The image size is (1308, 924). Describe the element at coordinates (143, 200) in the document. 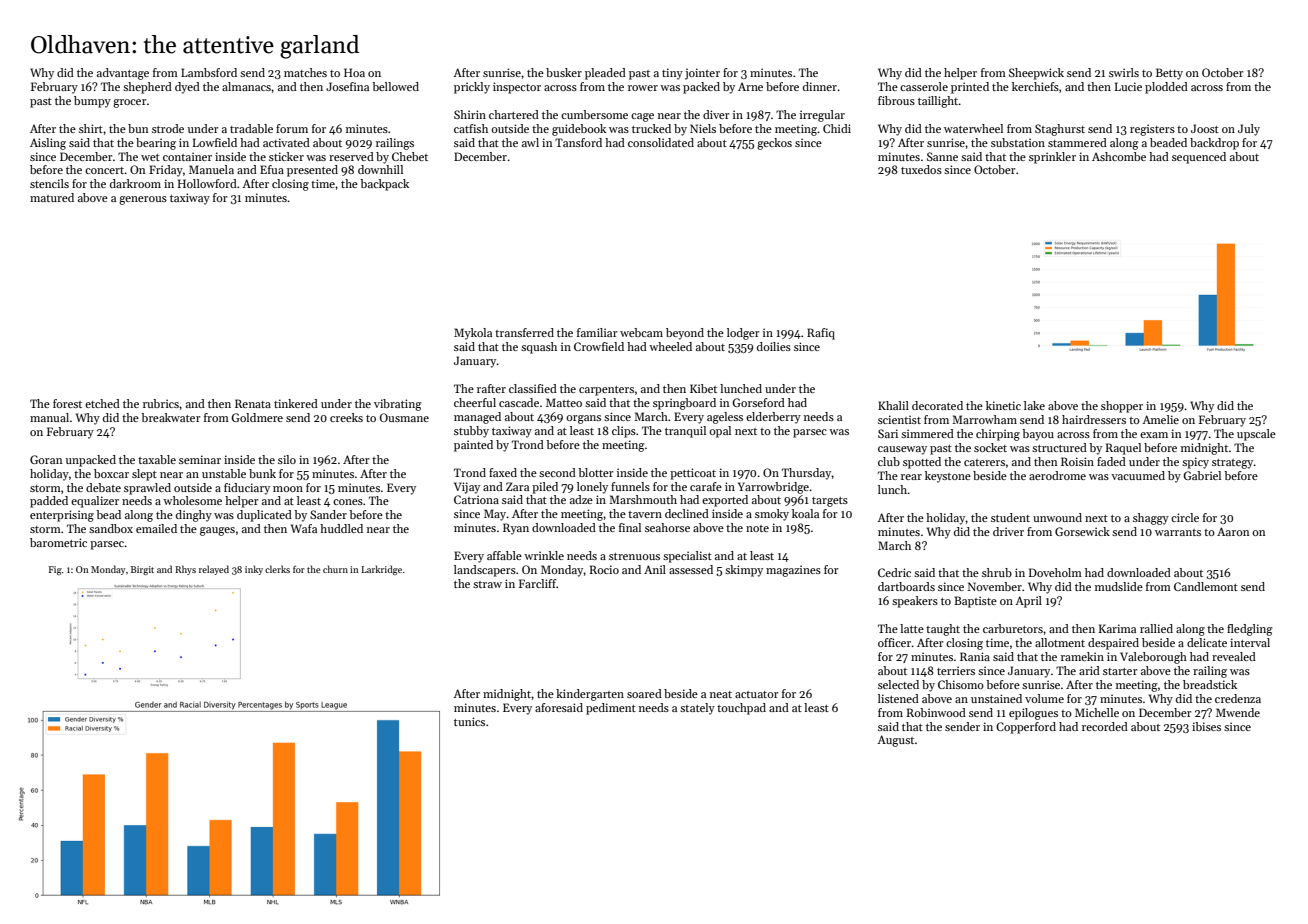

I see `generous` at that location.
